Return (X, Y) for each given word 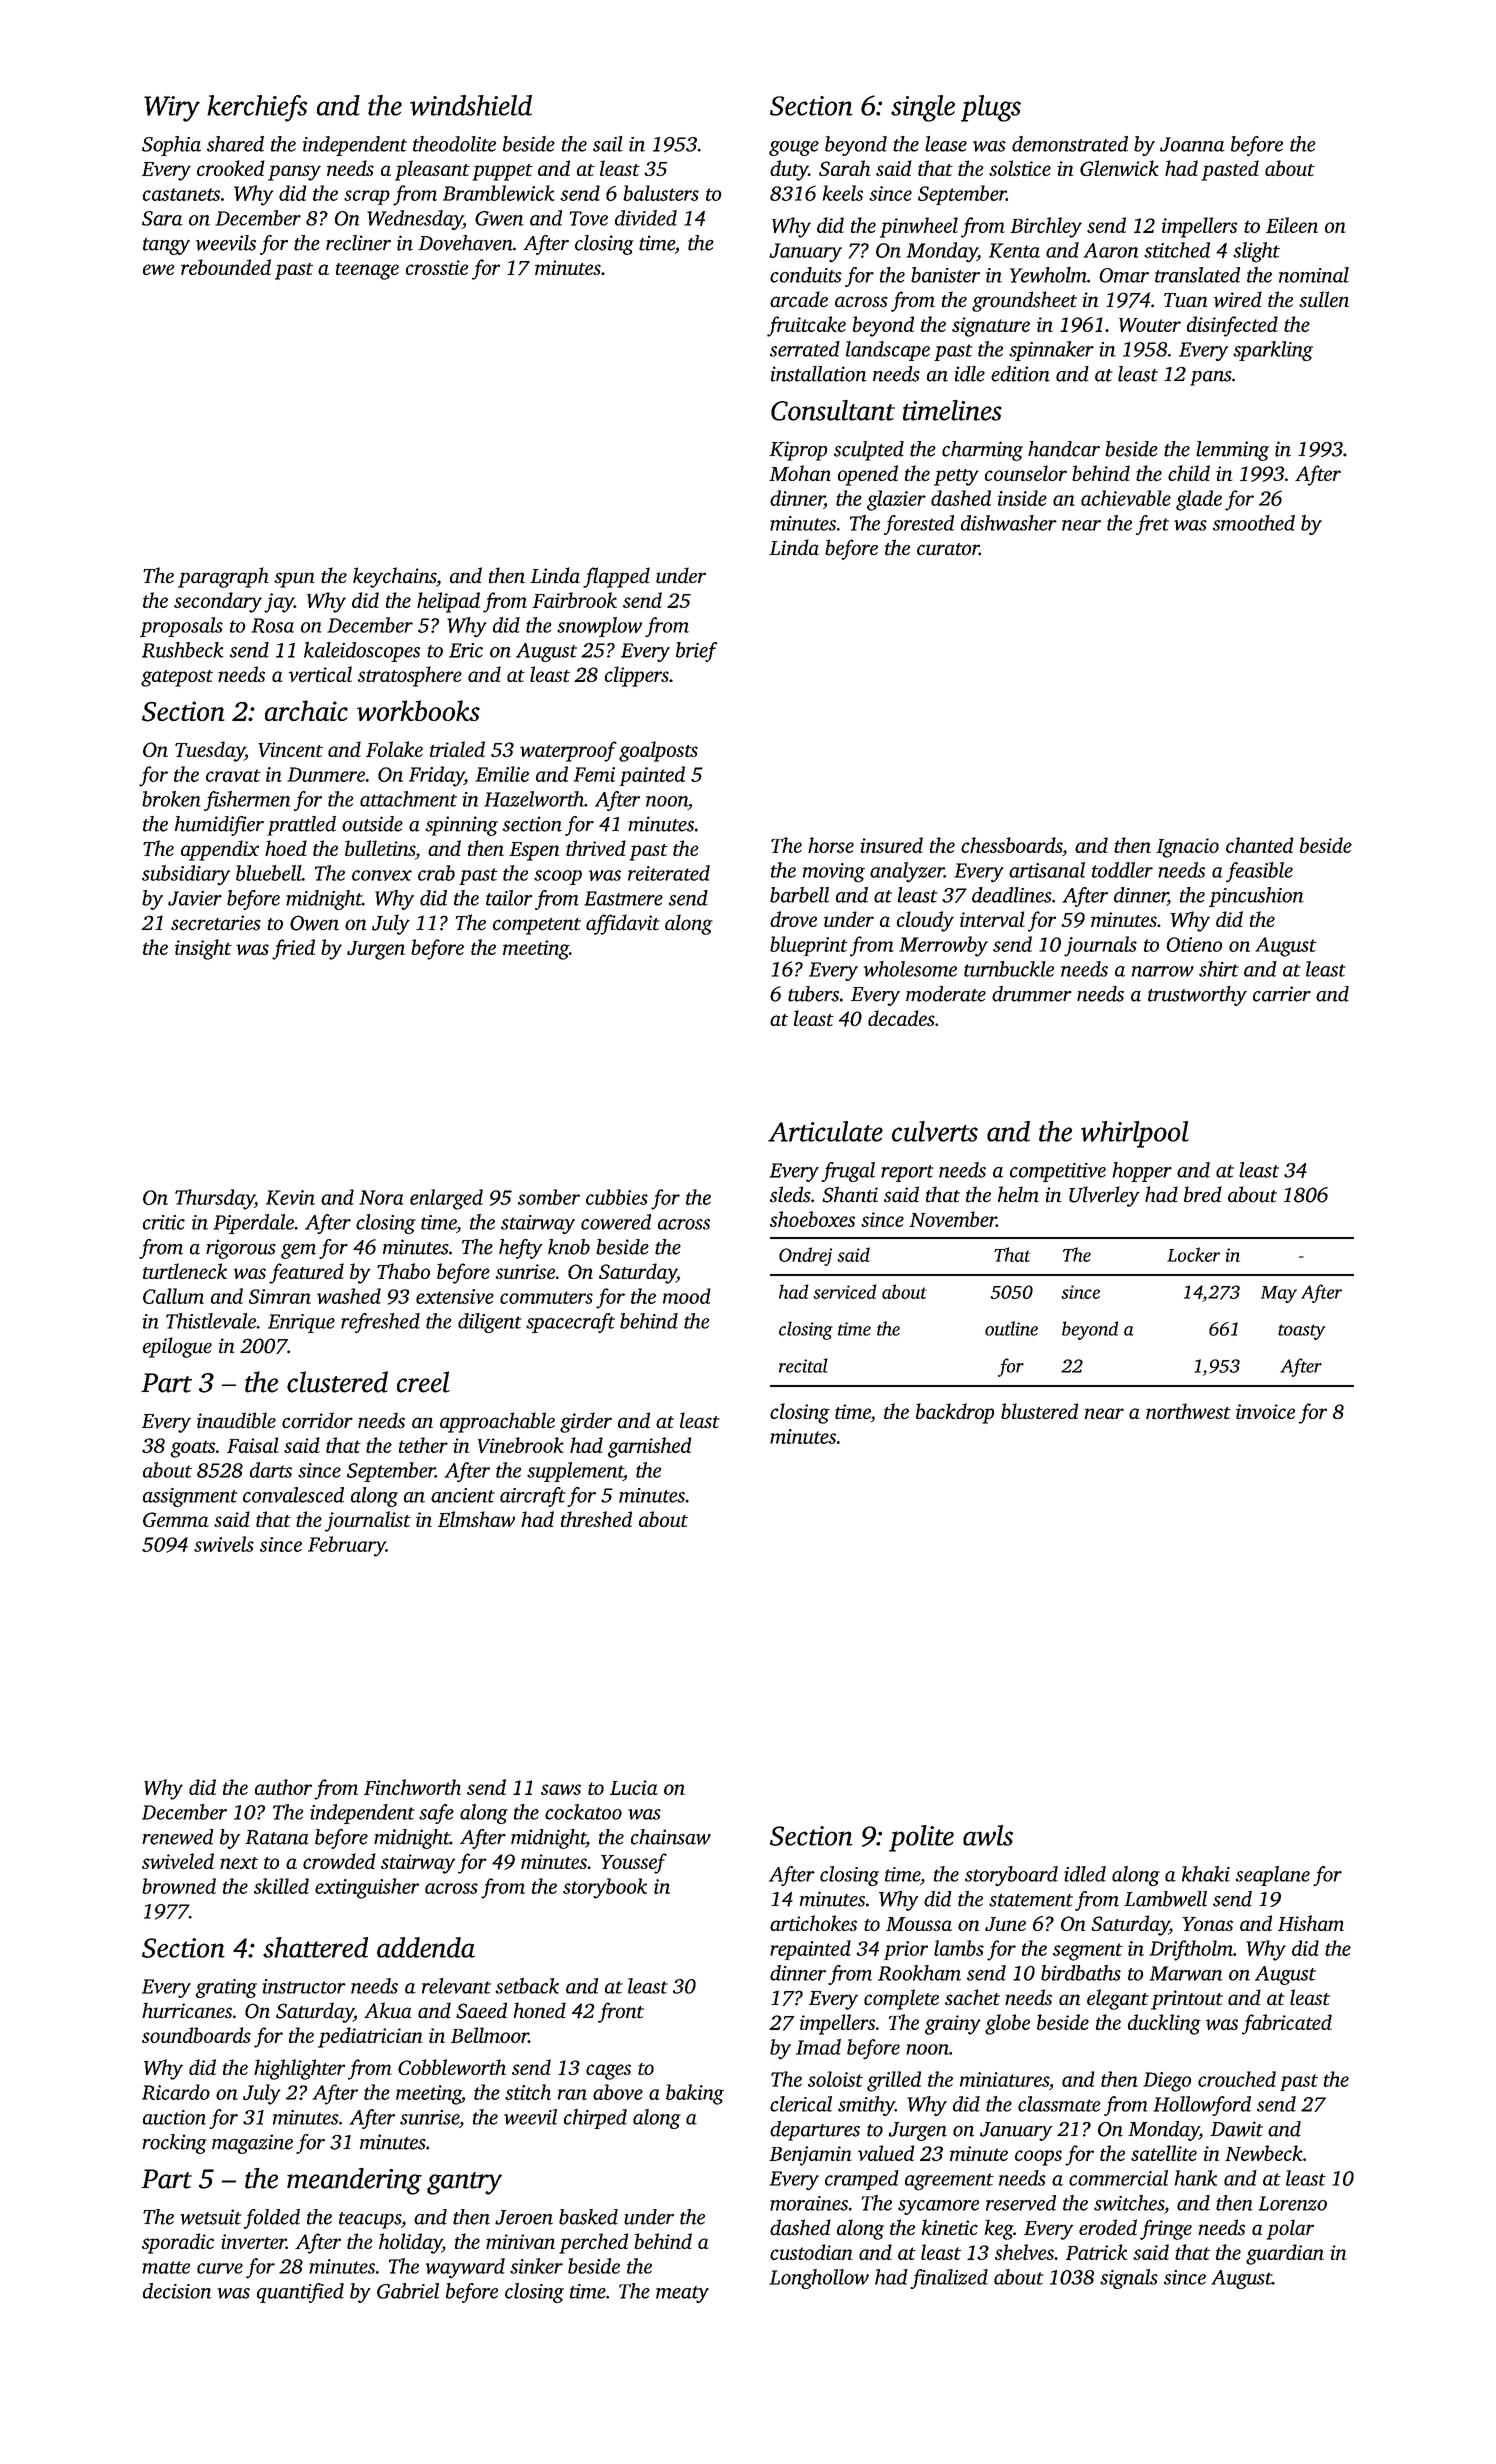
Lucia (634, 1787)
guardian (1285, 2254)
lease (946, 144)
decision (177, 2291)
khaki (1206, 1874)
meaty (682, 2294)
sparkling (1273, 351)
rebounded (226, 267)
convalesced (293, 1495)
